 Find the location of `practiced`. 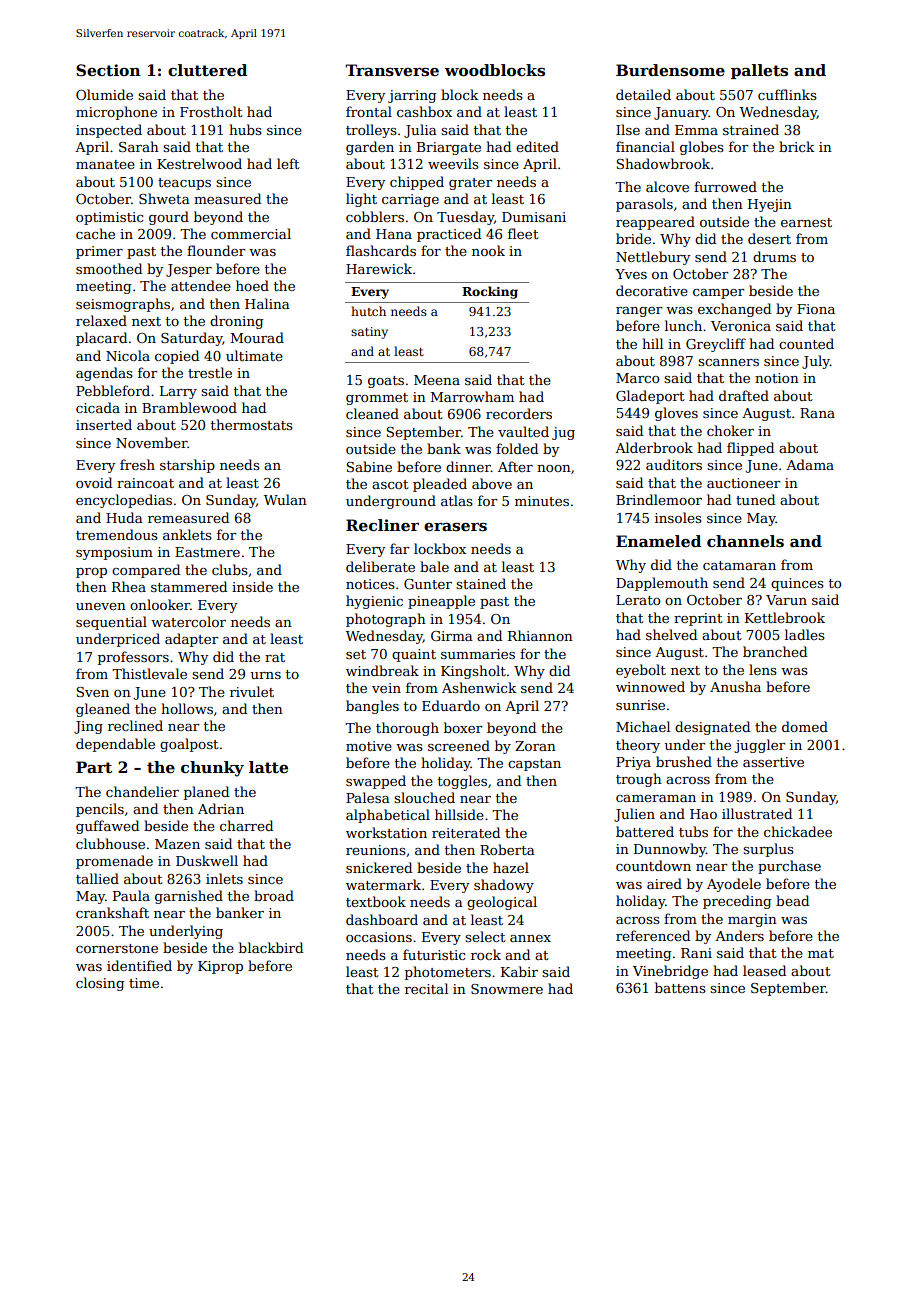

practiced is located at coordinates (449, 235).
